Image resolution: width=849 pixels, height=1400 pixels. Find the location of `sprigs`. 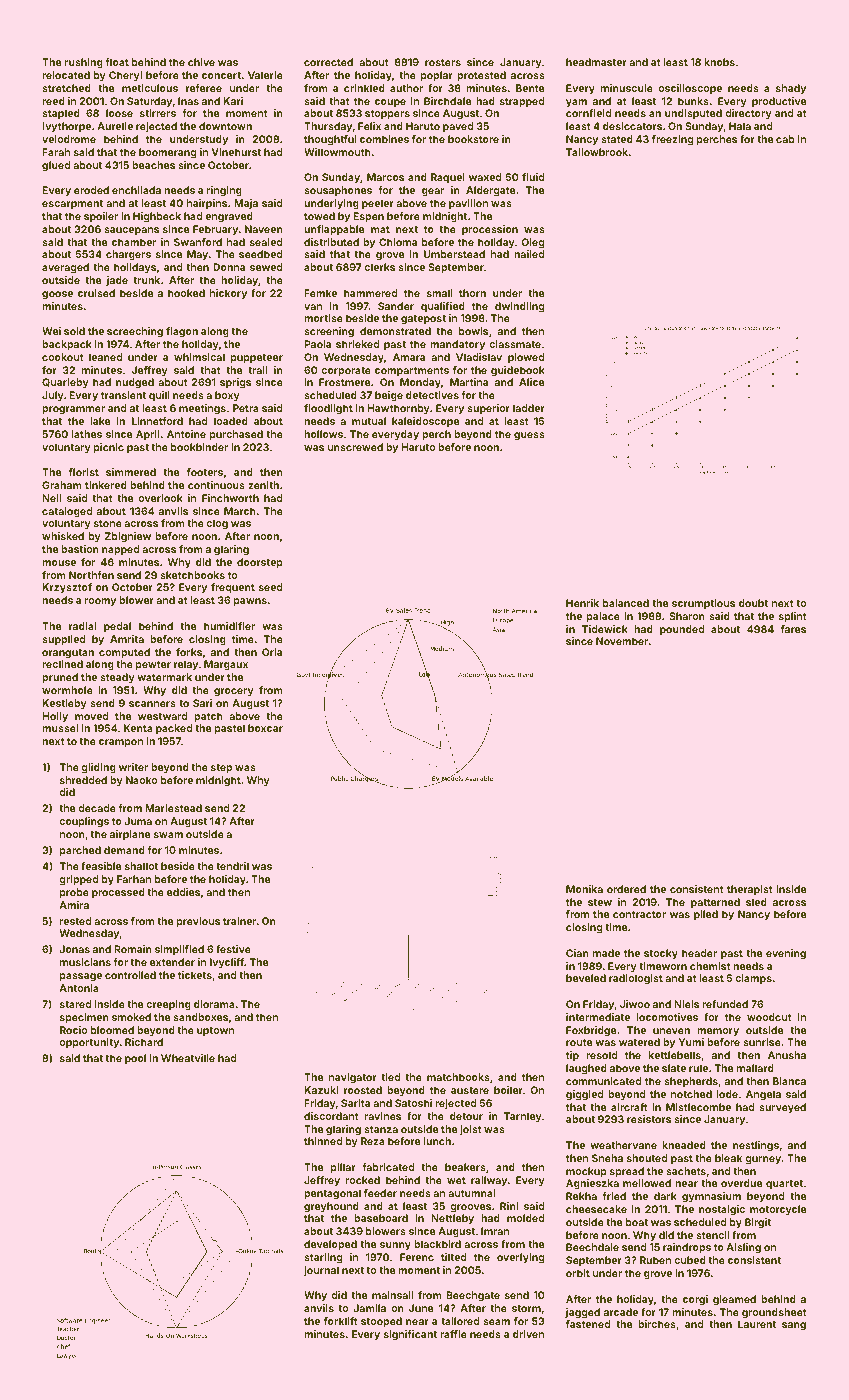

sprigs is located at coordinates (235, 383).
